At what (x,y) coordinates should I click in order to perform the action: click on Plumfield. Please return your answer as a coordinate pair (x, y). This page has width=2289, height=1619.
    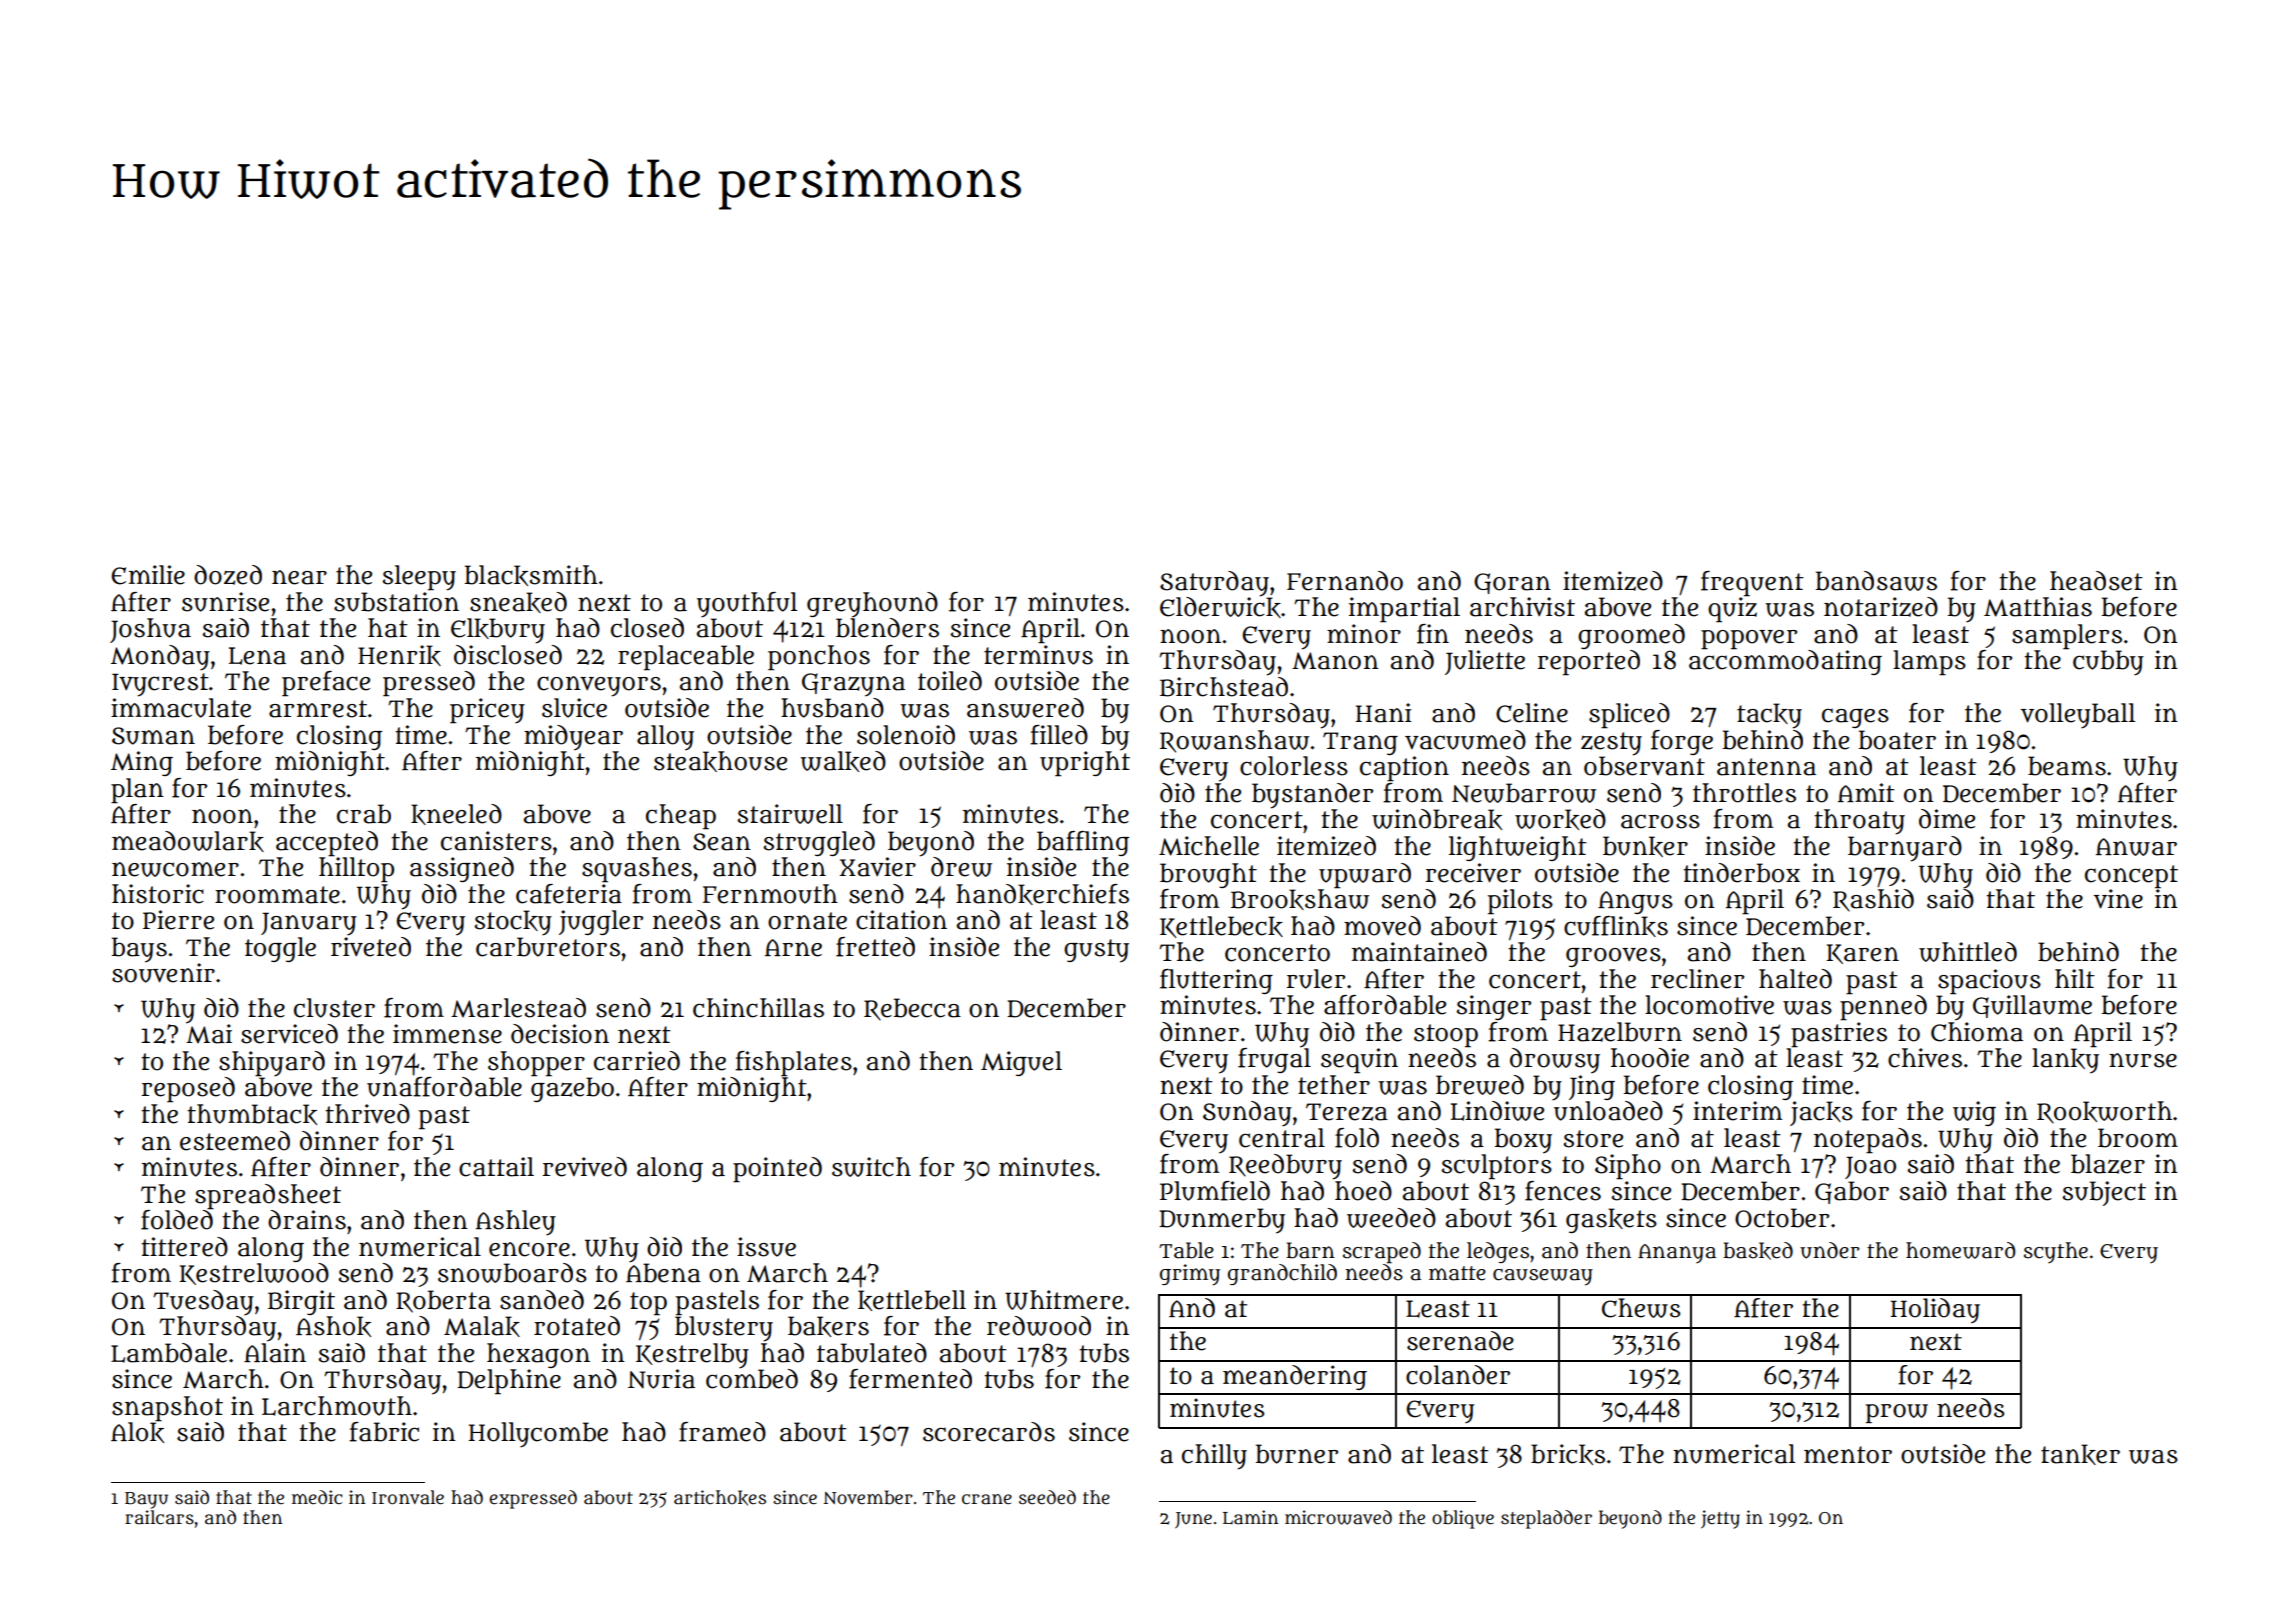
    Looking at the image, I should click on (1215, 1191).
